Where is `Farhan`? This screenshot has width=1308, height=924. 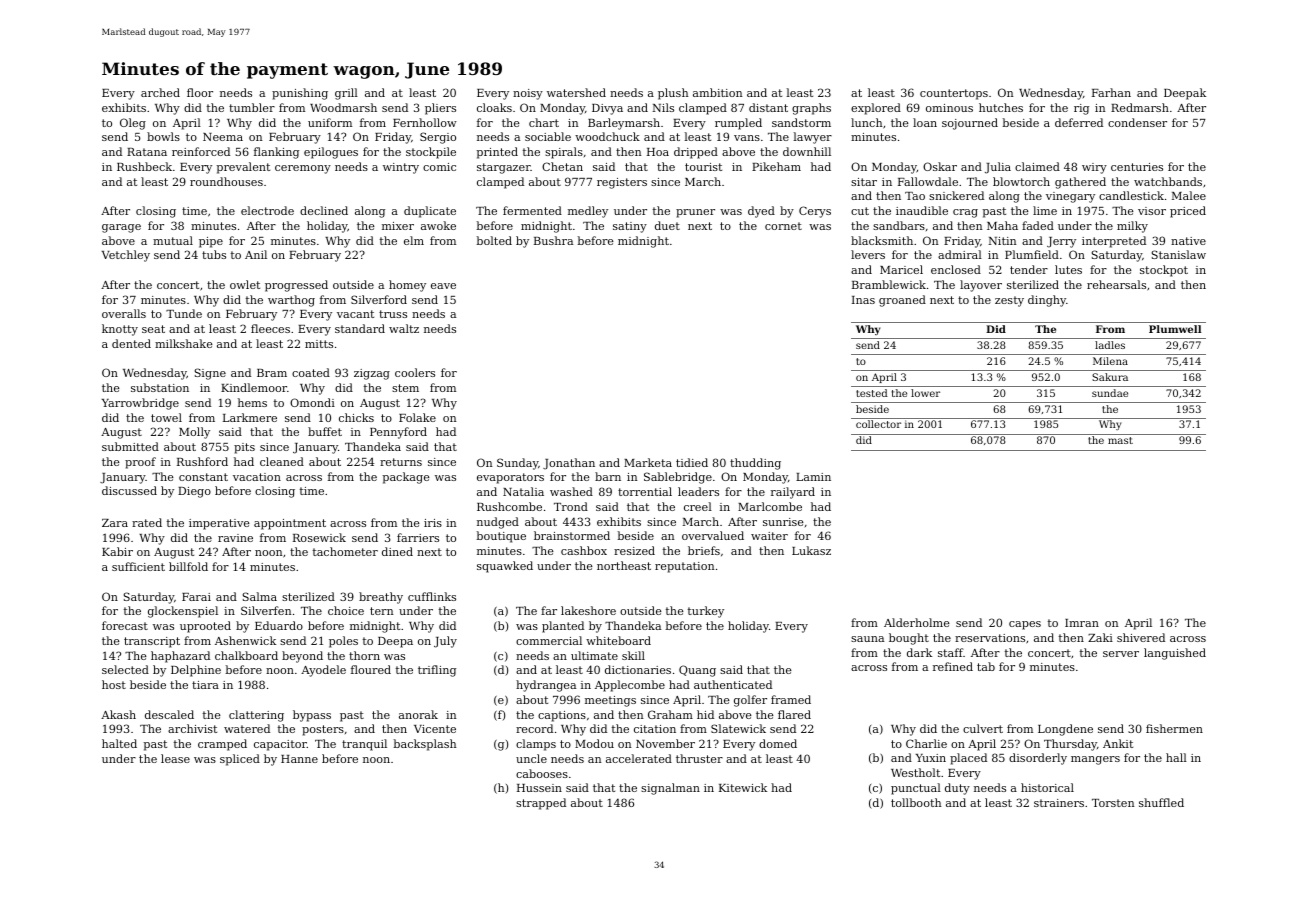 Farhan is located at coordinates (1111, 92).
